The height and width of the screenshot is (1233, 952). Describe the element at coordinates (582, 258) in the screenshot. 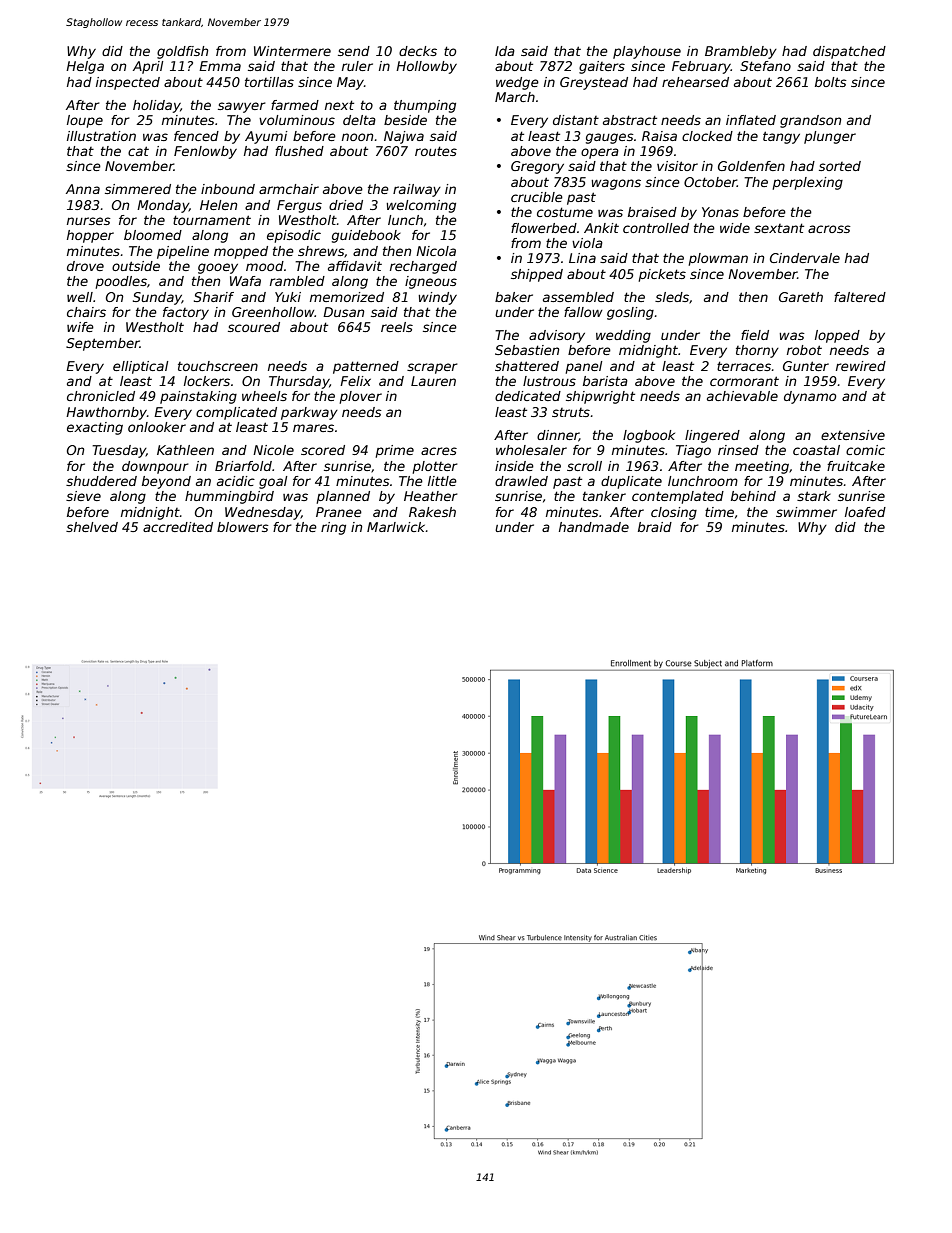

I see `Lina` at that location.
